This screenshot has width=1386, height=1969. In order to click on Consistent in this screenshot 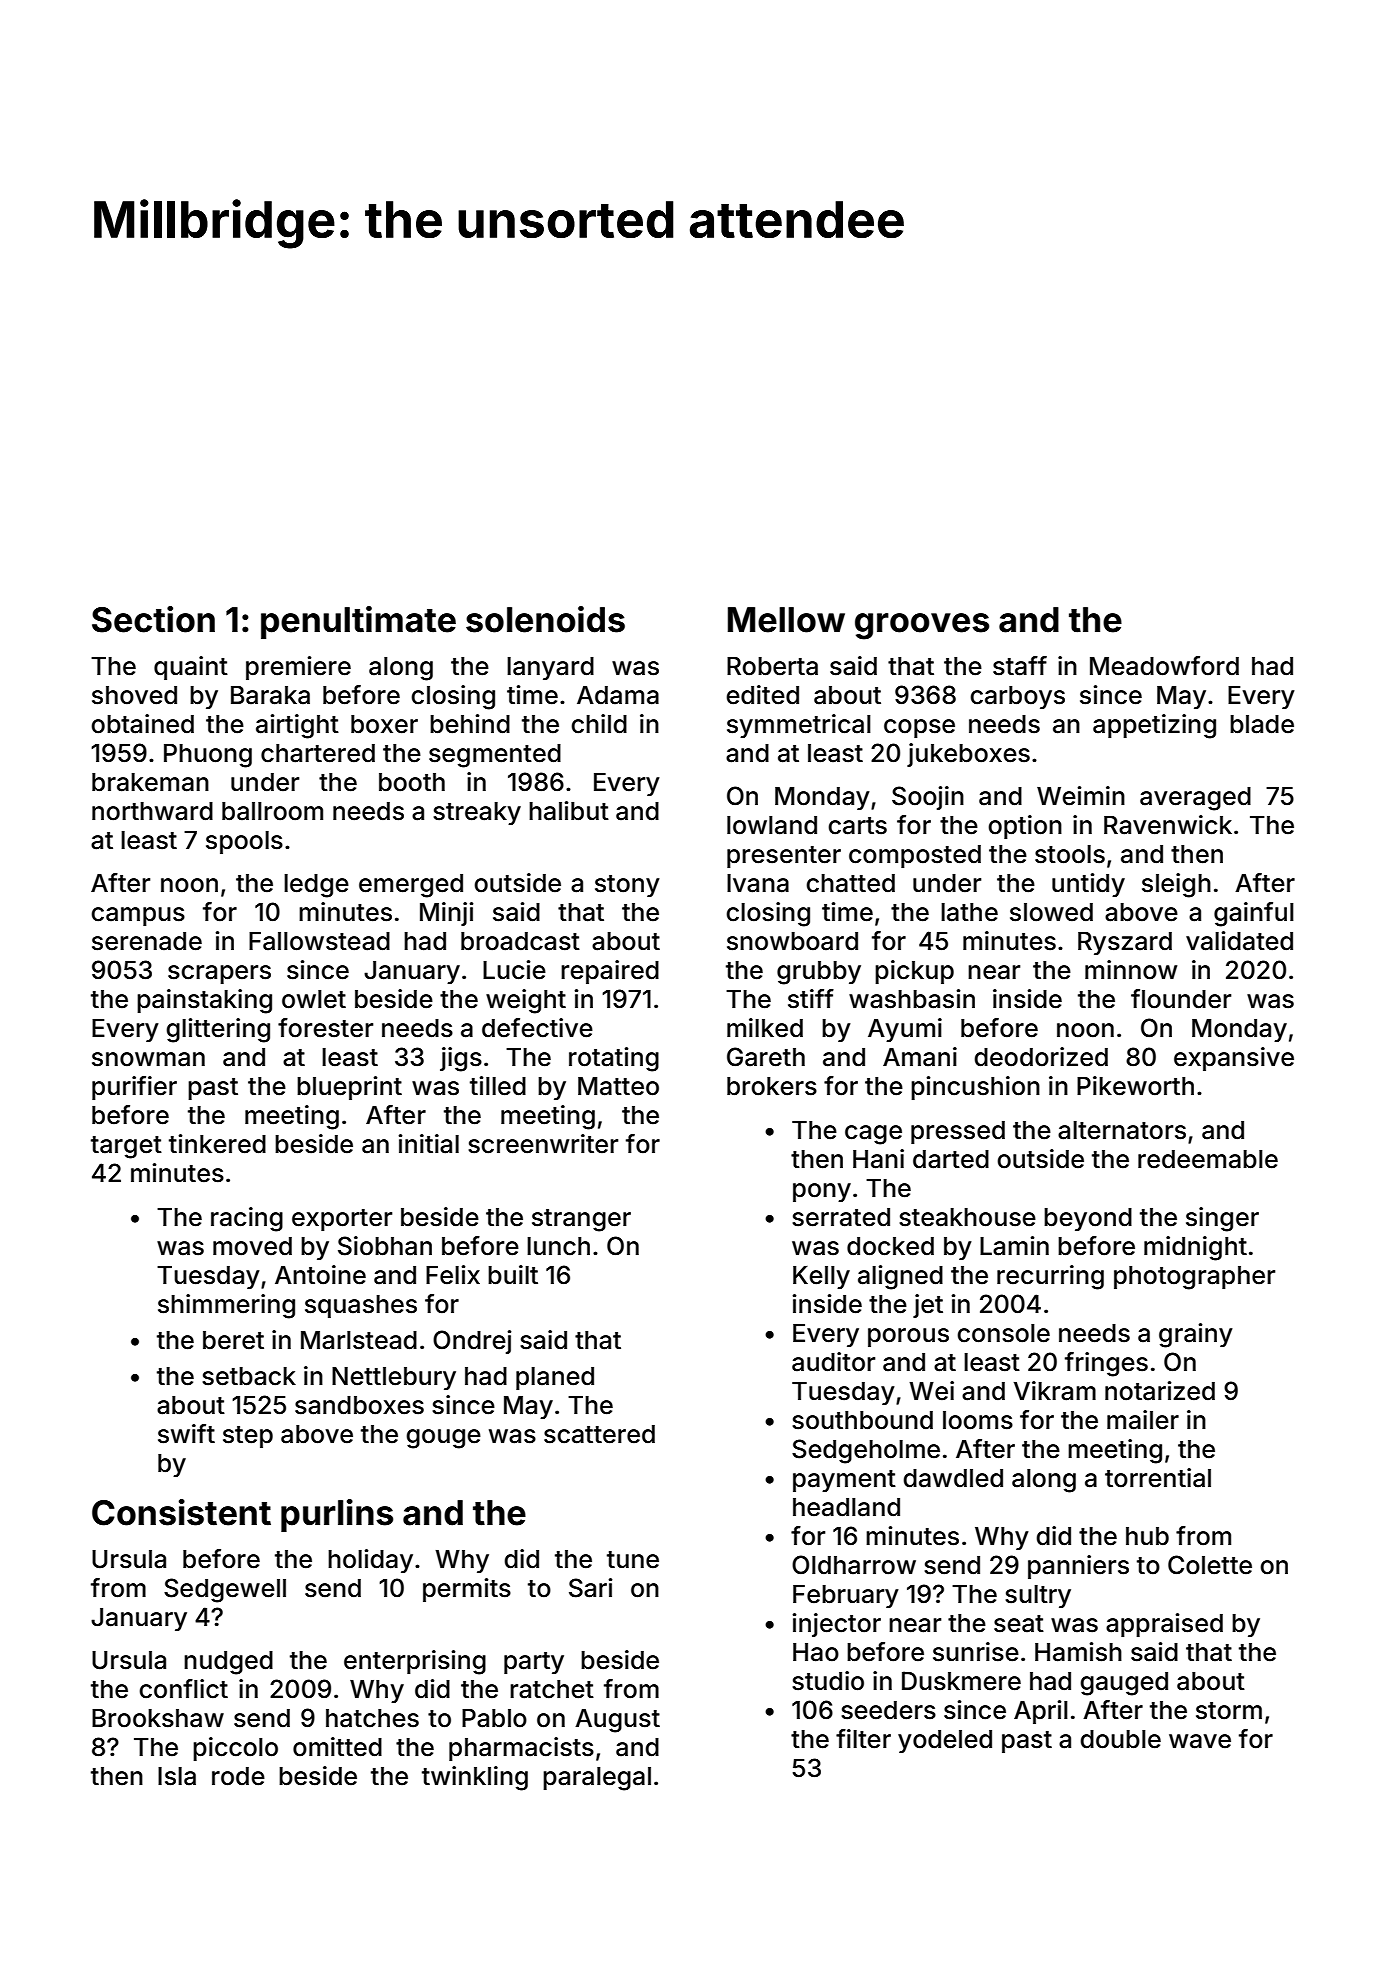, I will do `click(181, 1512)`.
